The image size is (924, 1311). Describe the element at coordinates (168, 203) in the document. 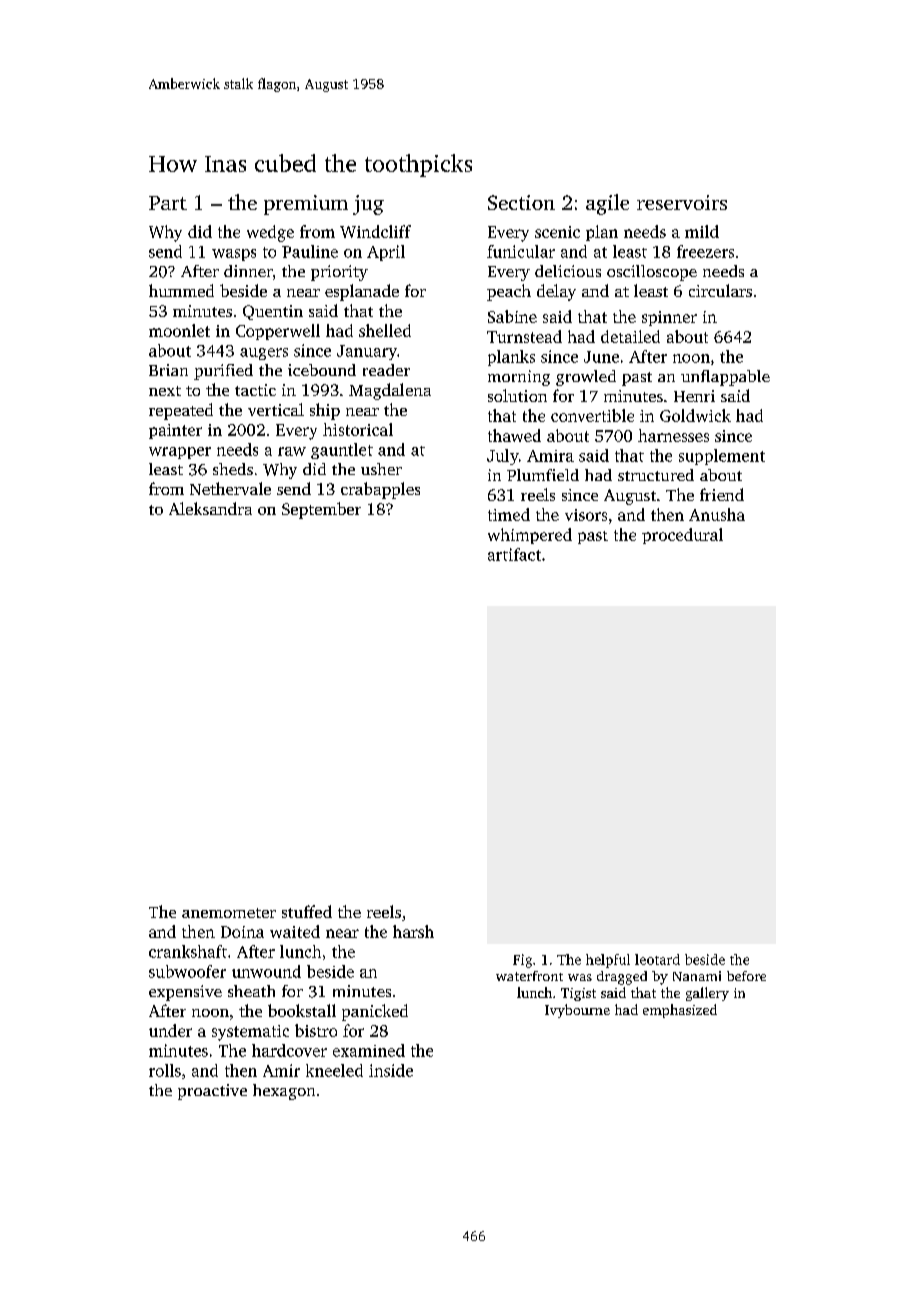

I see `Part` at that location.
